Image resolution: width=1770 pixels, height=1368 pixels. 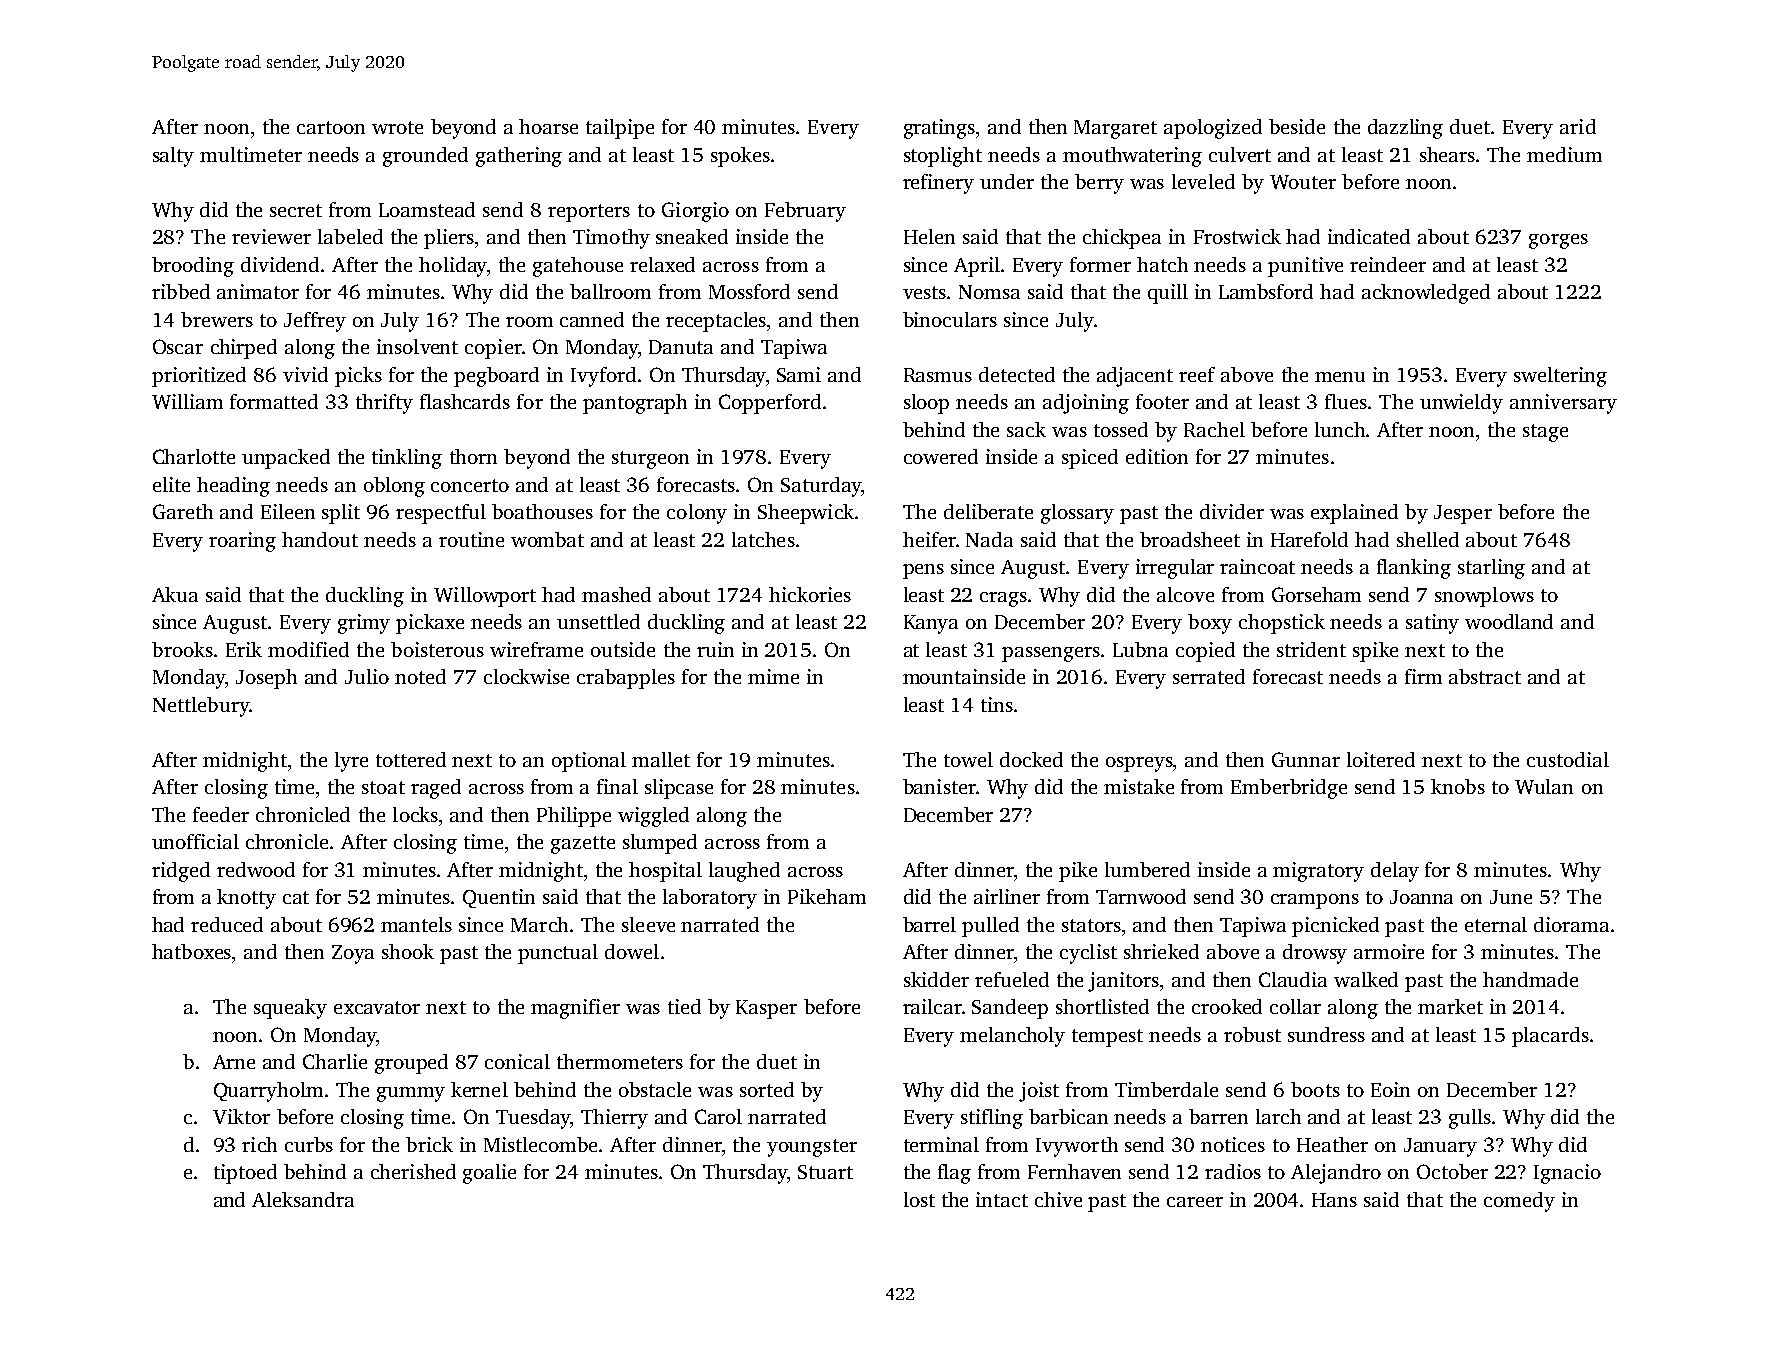 I want to click on copier, so click(x=493, y=349).
